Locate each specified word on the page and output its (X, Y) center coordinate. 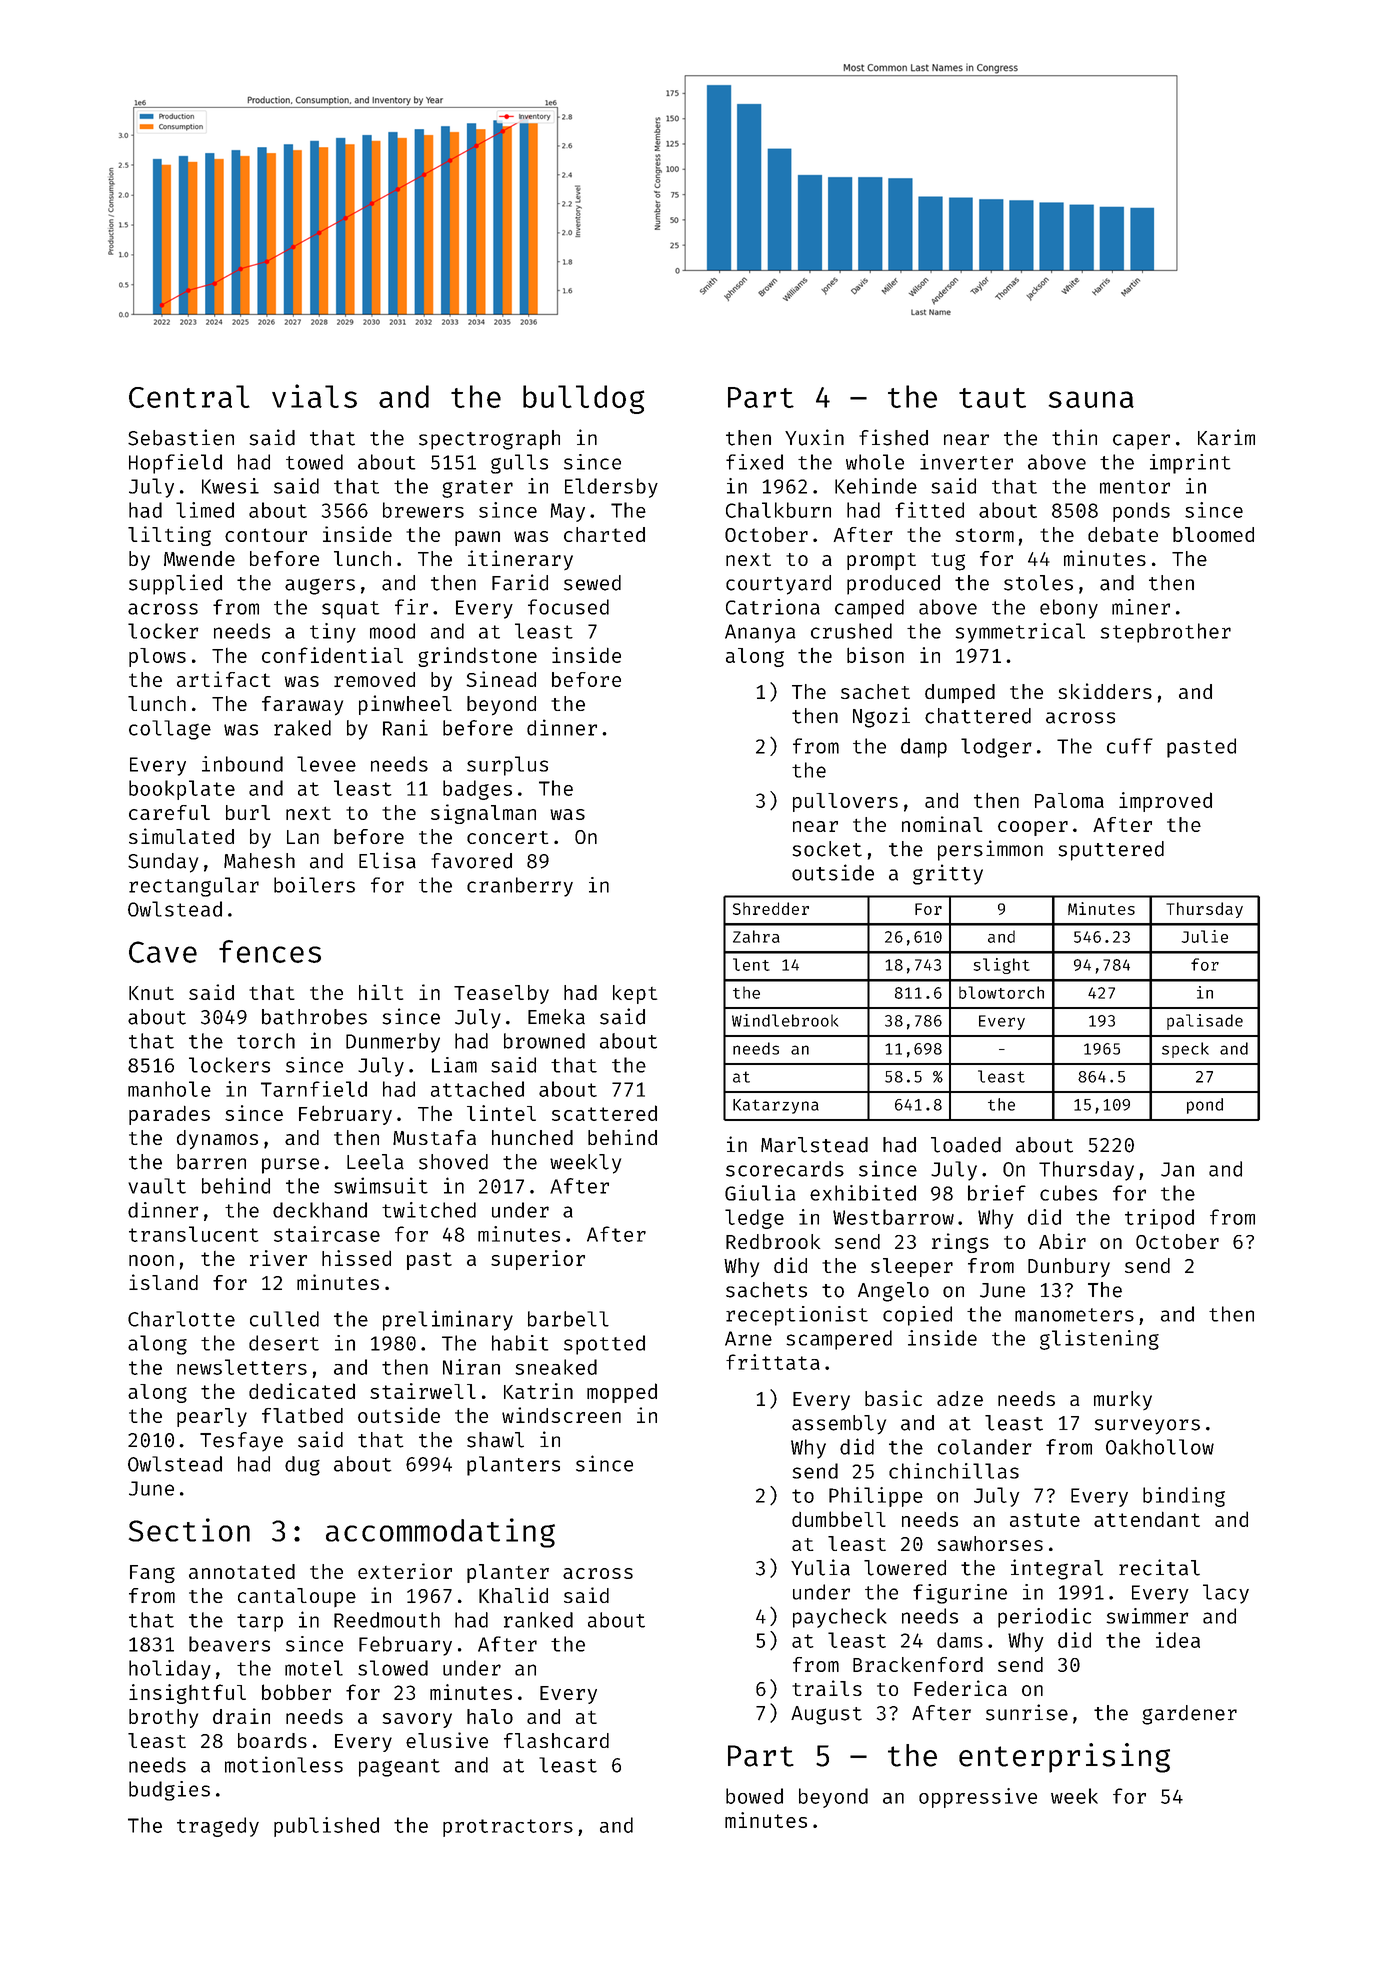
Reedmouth (387, 1620)
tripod (1159, 1219)
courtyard (778, 585)
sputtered (1111, 851)
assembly (839, 1425)
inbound (242, 764)
